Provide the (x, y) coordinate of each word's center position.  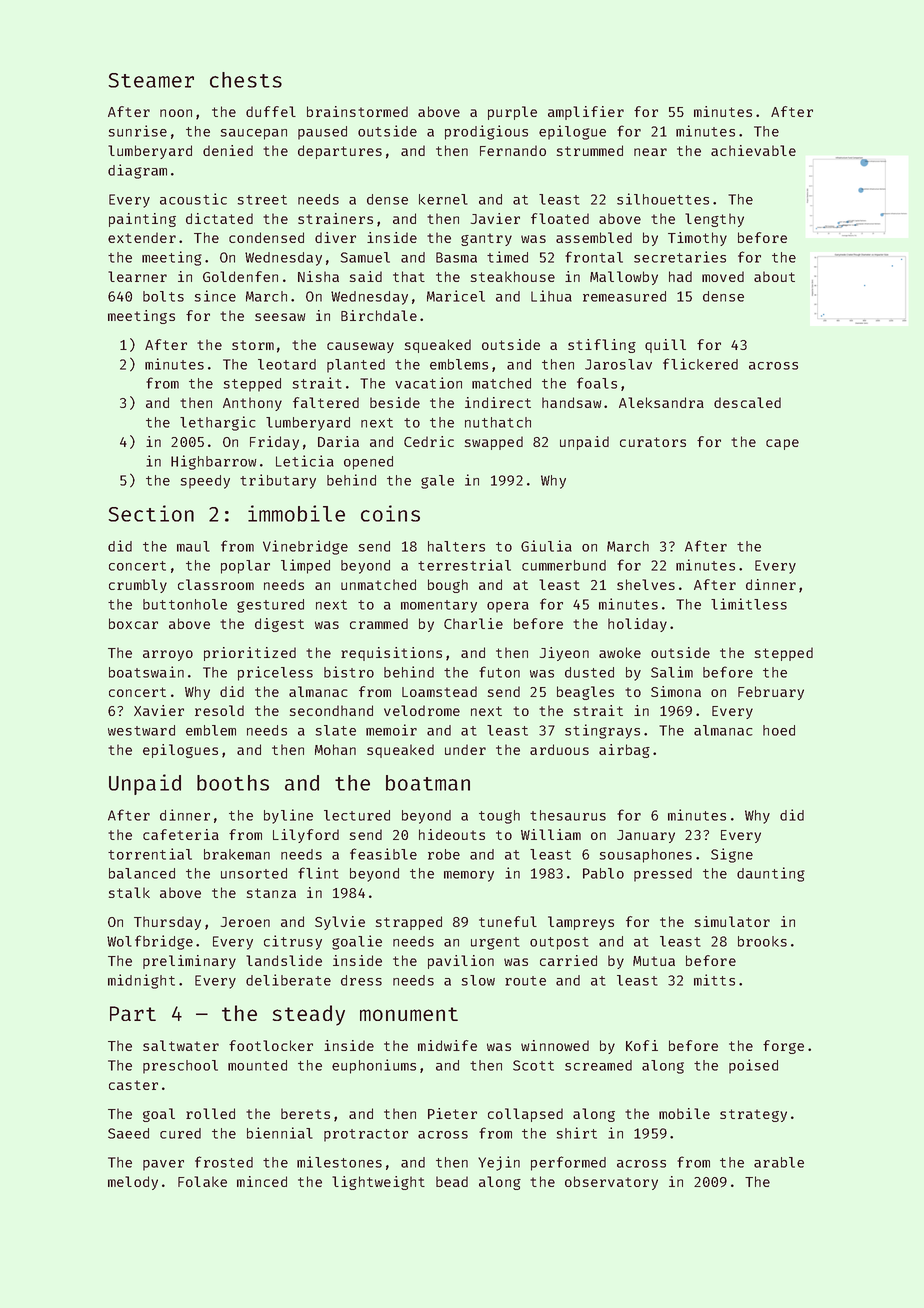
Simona (676, 691)
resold (219, 710)
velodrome (422, 710)
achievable (753, 150)
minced (262, 1181)
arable (779, 1162)
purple (512, 113)
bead (452, 1181)
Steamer (151, 80)
